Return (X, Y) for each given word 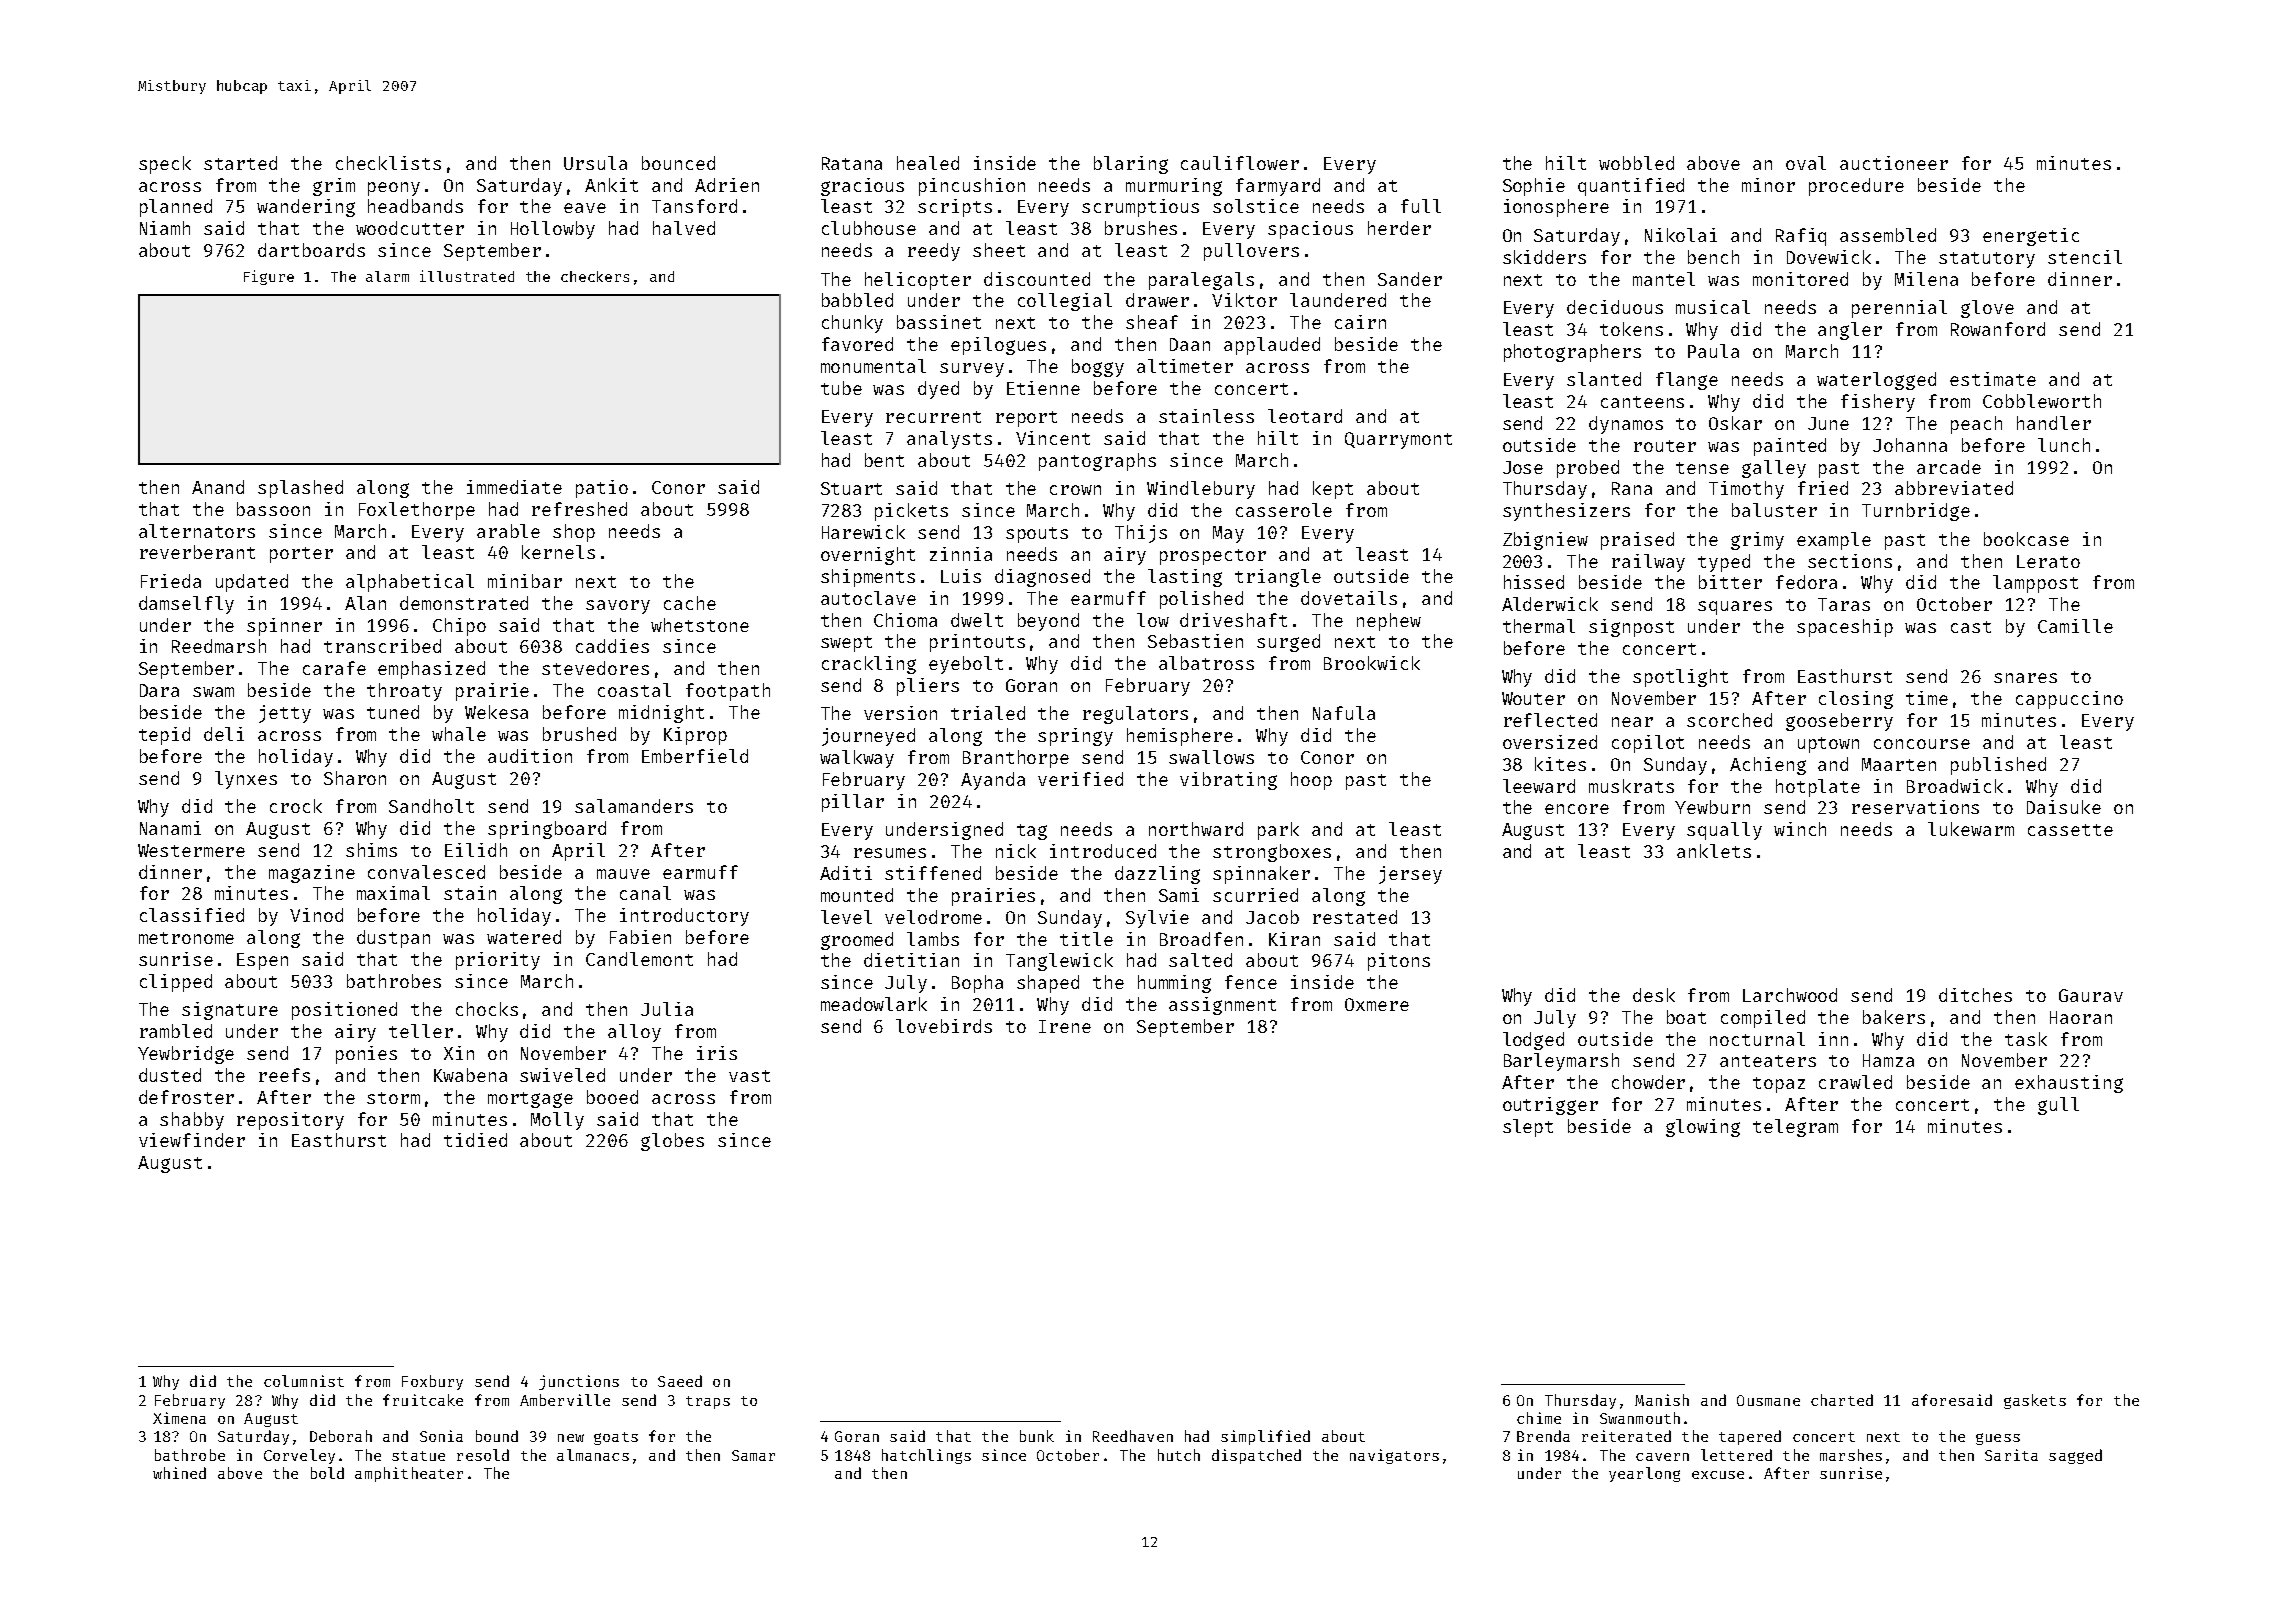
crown (1075, 490)
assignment (1222, 1006)
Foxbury (432, 1382)
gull (2058, 1106)
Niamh (165, 228)
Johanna (1910, 445)
